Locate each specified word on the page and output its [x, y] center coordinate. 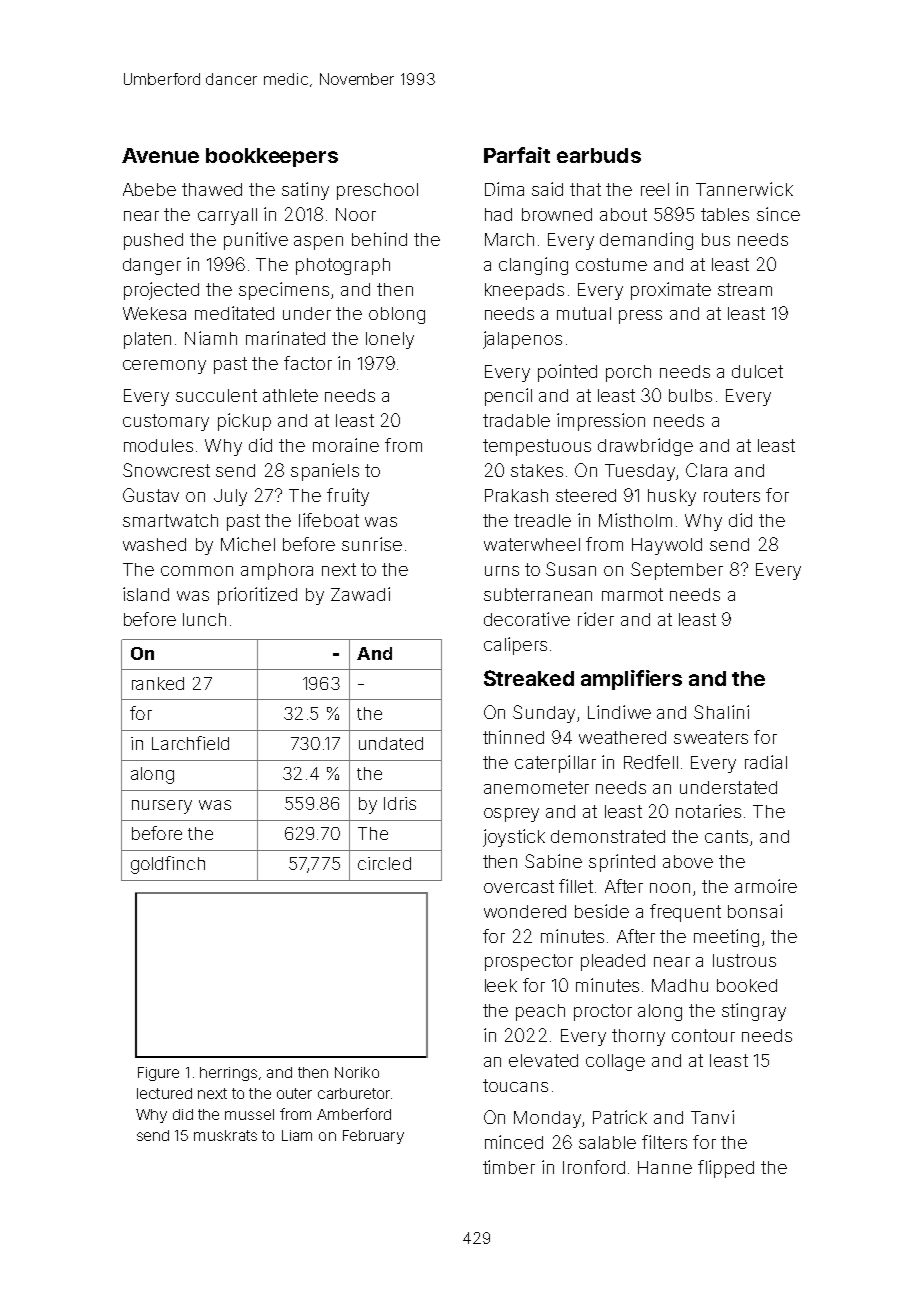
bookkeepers [272, 157]
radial [766, 762]
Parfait [517, 155]
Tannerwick [744, 189]
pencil [508, 397]
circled [384, 863]
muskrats [225, 1135]
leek [501, 985]
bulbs [690, 395]
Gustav [151, 495]
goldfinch [168, 865]
